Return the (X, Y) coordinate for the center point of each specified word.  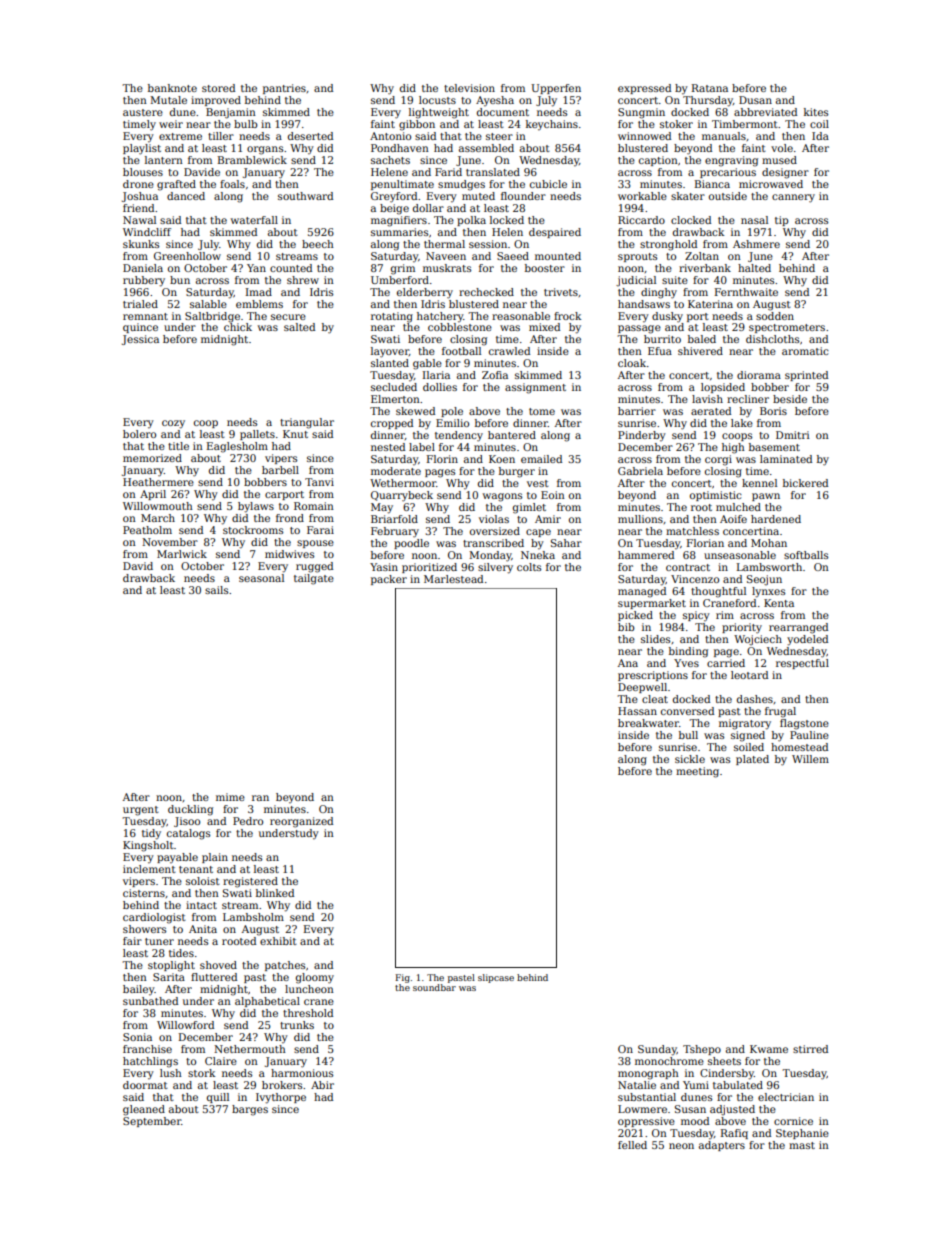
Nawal (139, 220)
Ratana (710, 88)
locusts (437, 100)
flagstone (804, 724)
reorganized (301, 822)
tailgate (314, 579)
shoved (218, 965)
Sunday (657, 1050)
